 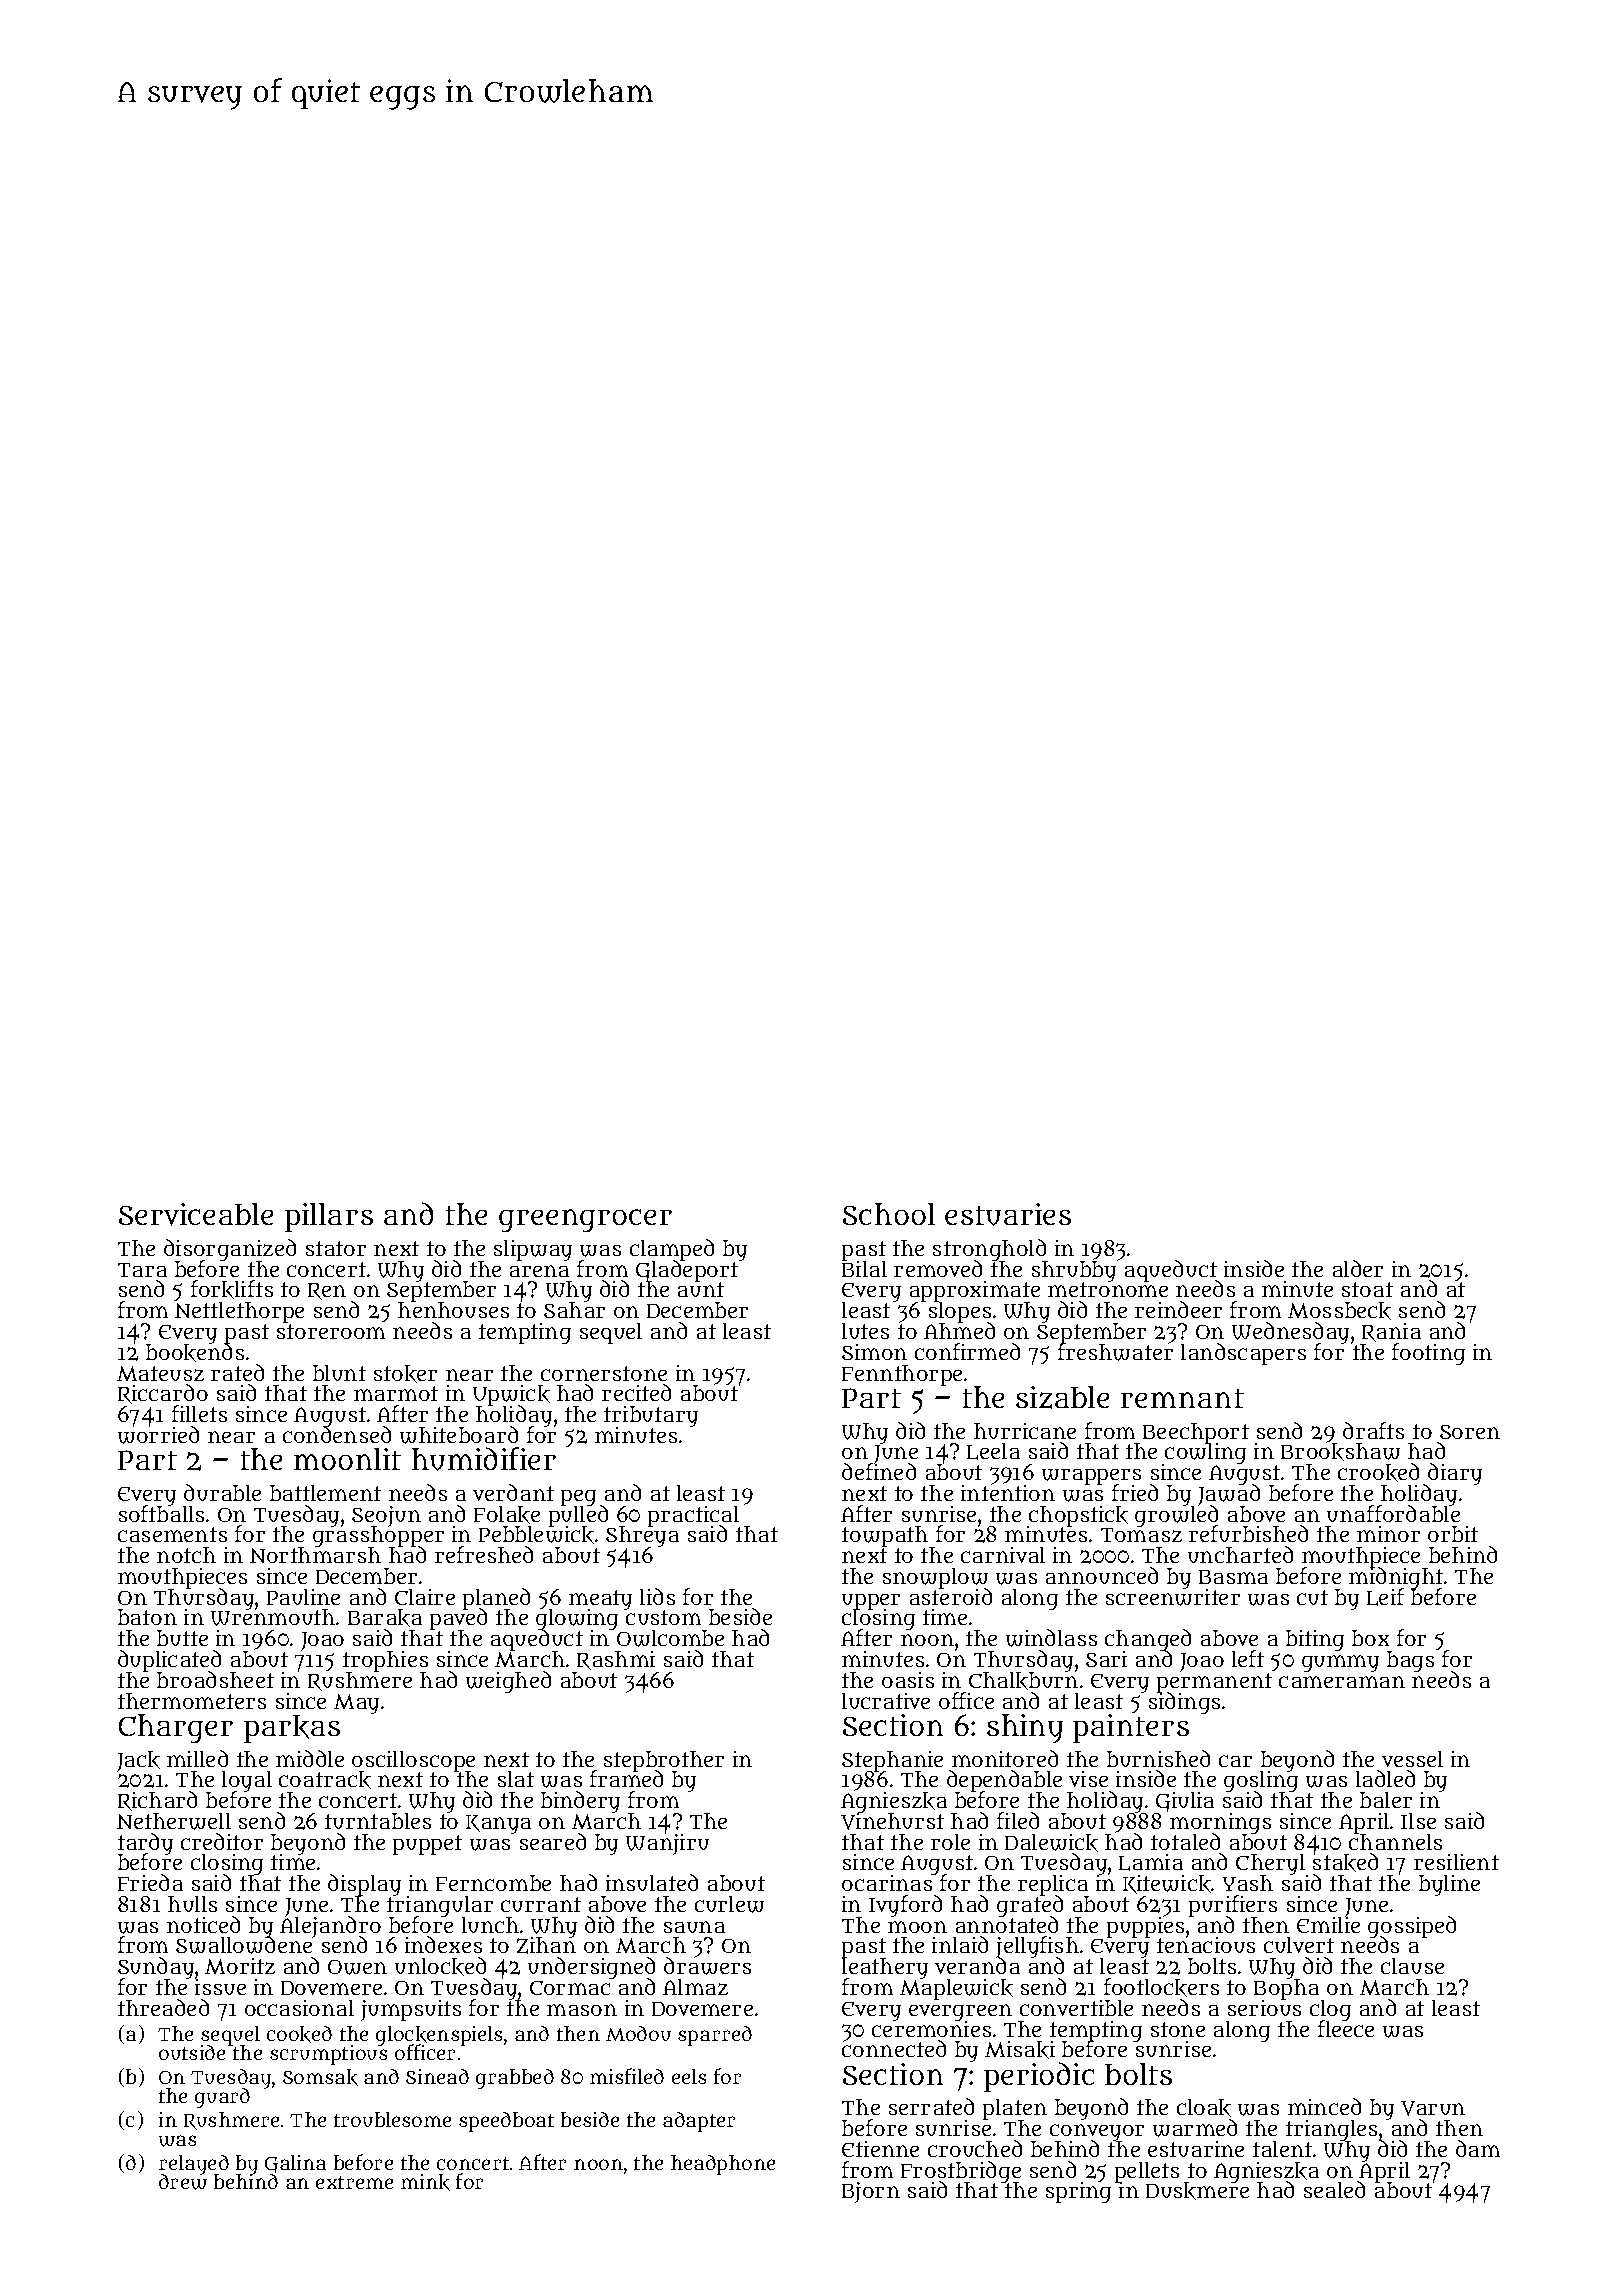 What do you see at coordinates (1358, 1268) in the page?
I see `alder` at bounding box center [1358, 1268].
